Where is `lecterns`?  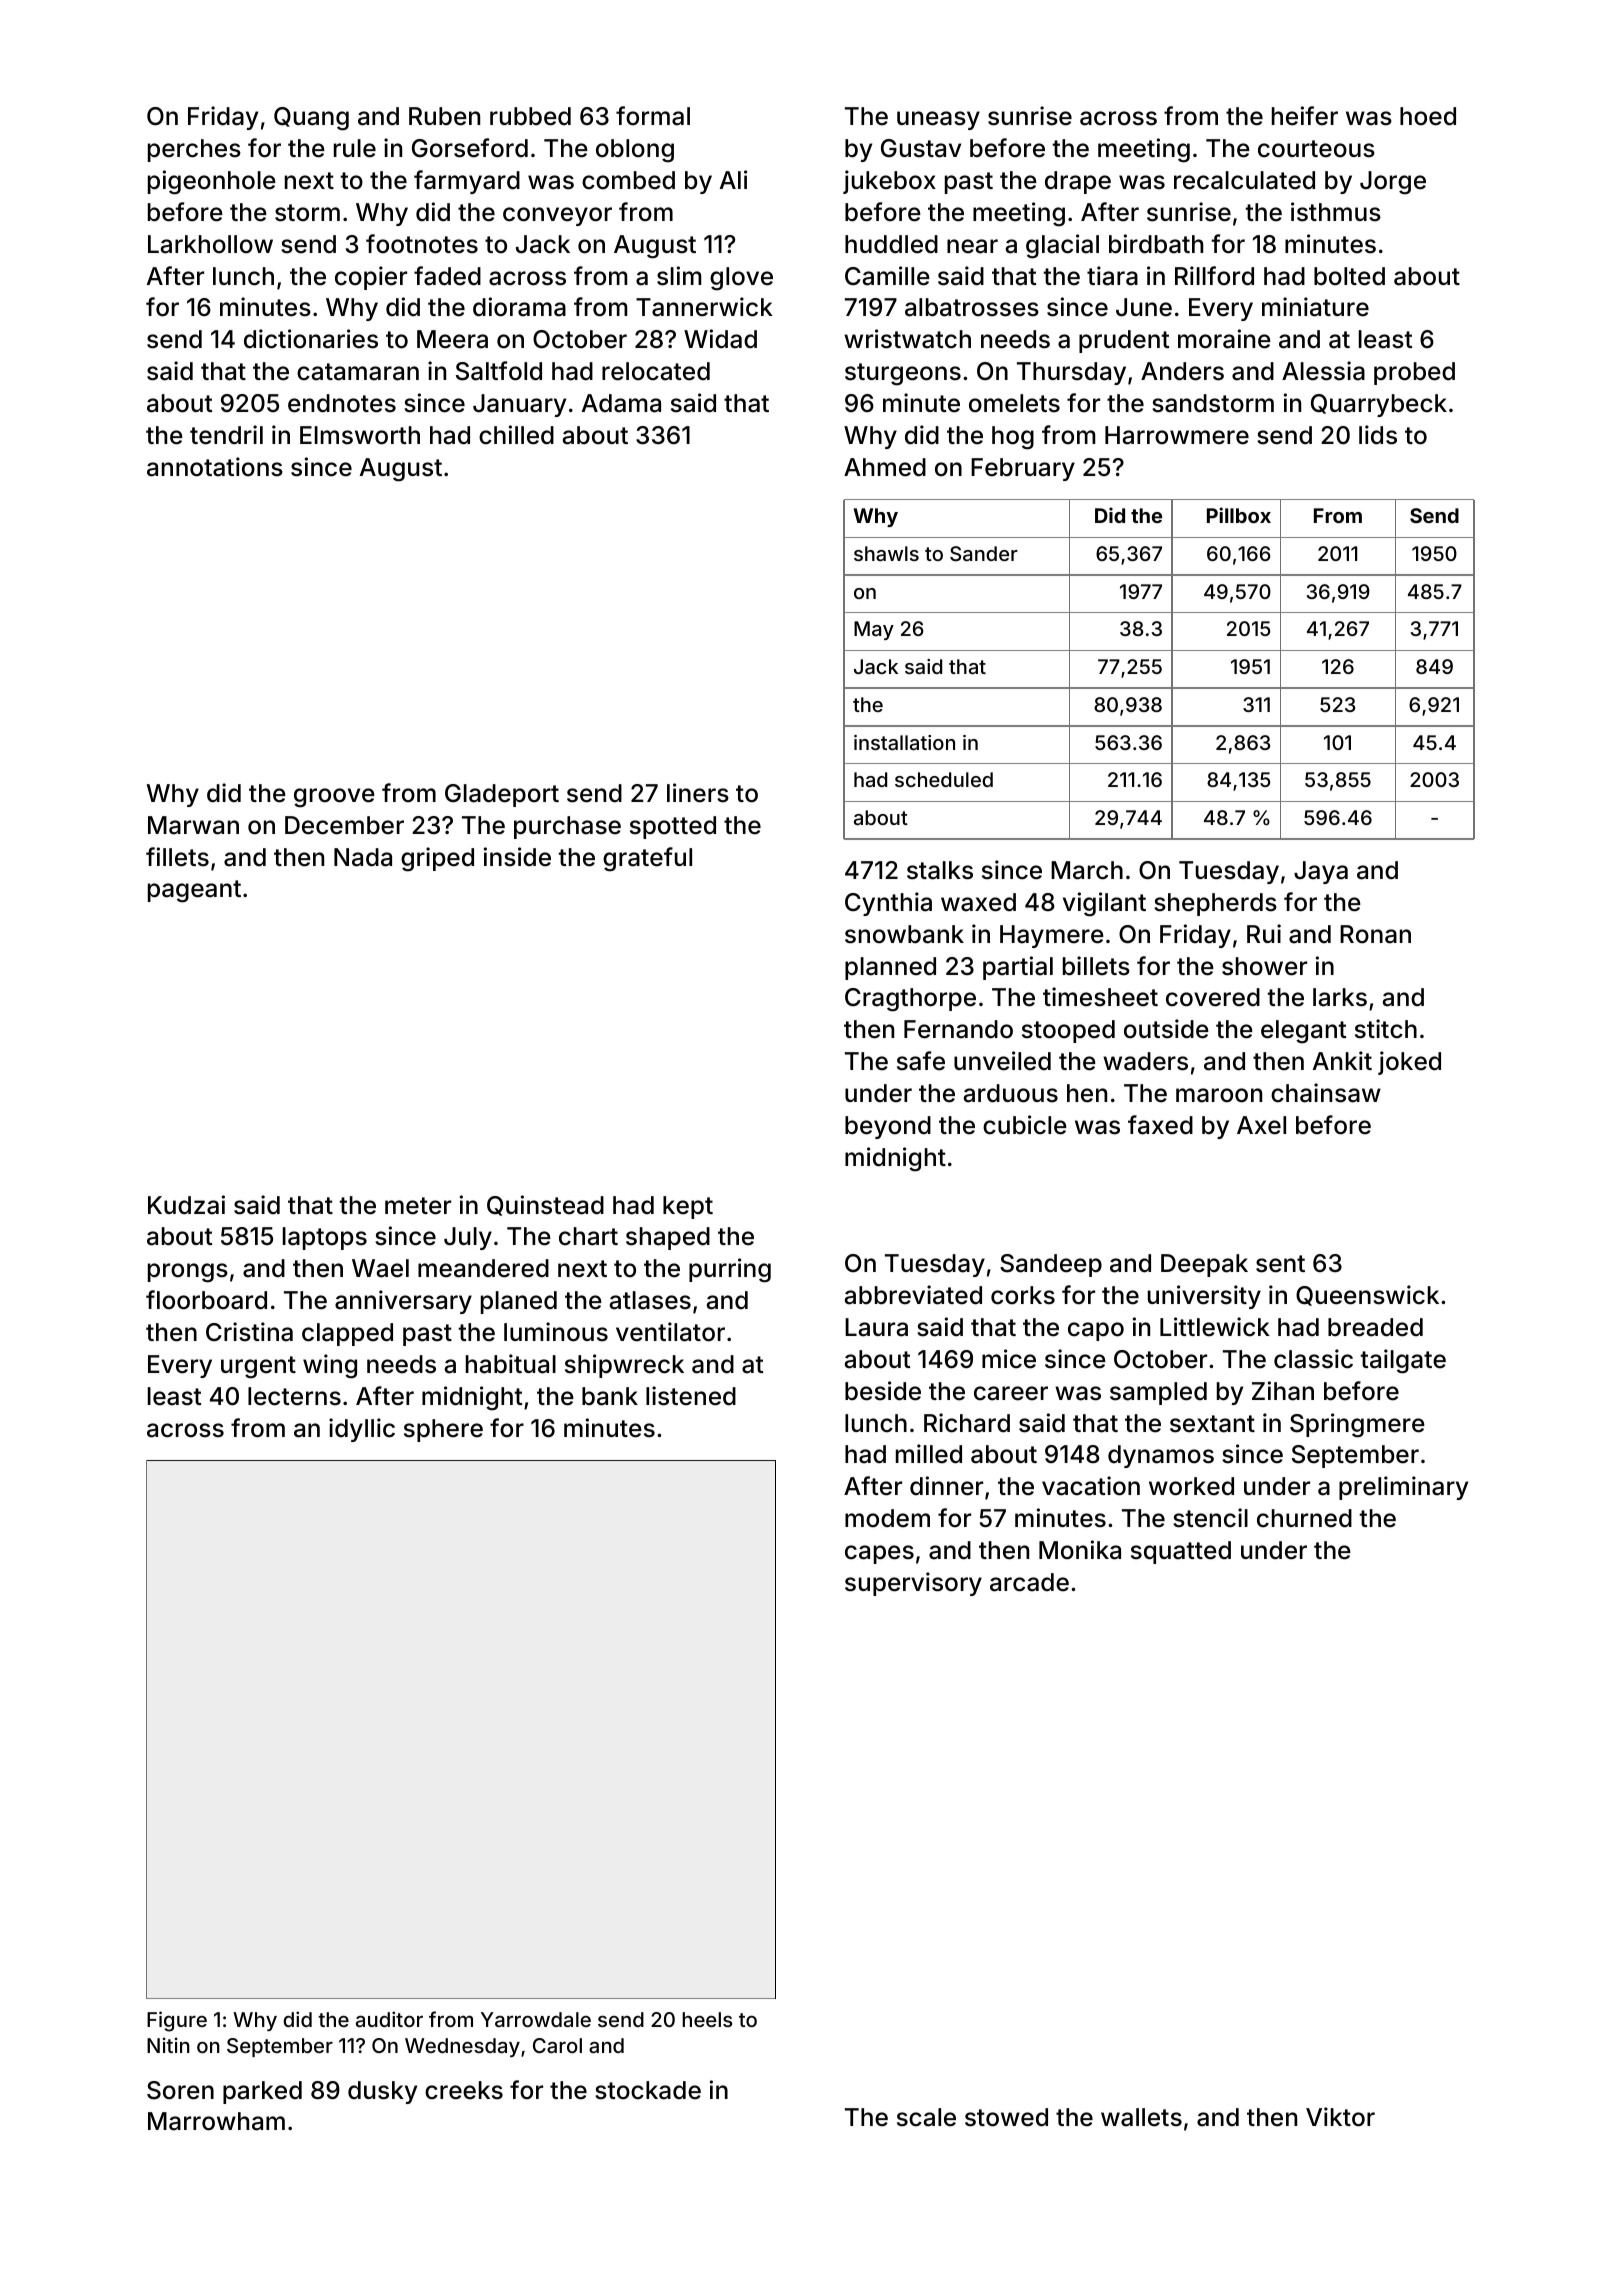
lecterns is located at coordinates (294, 1396).
